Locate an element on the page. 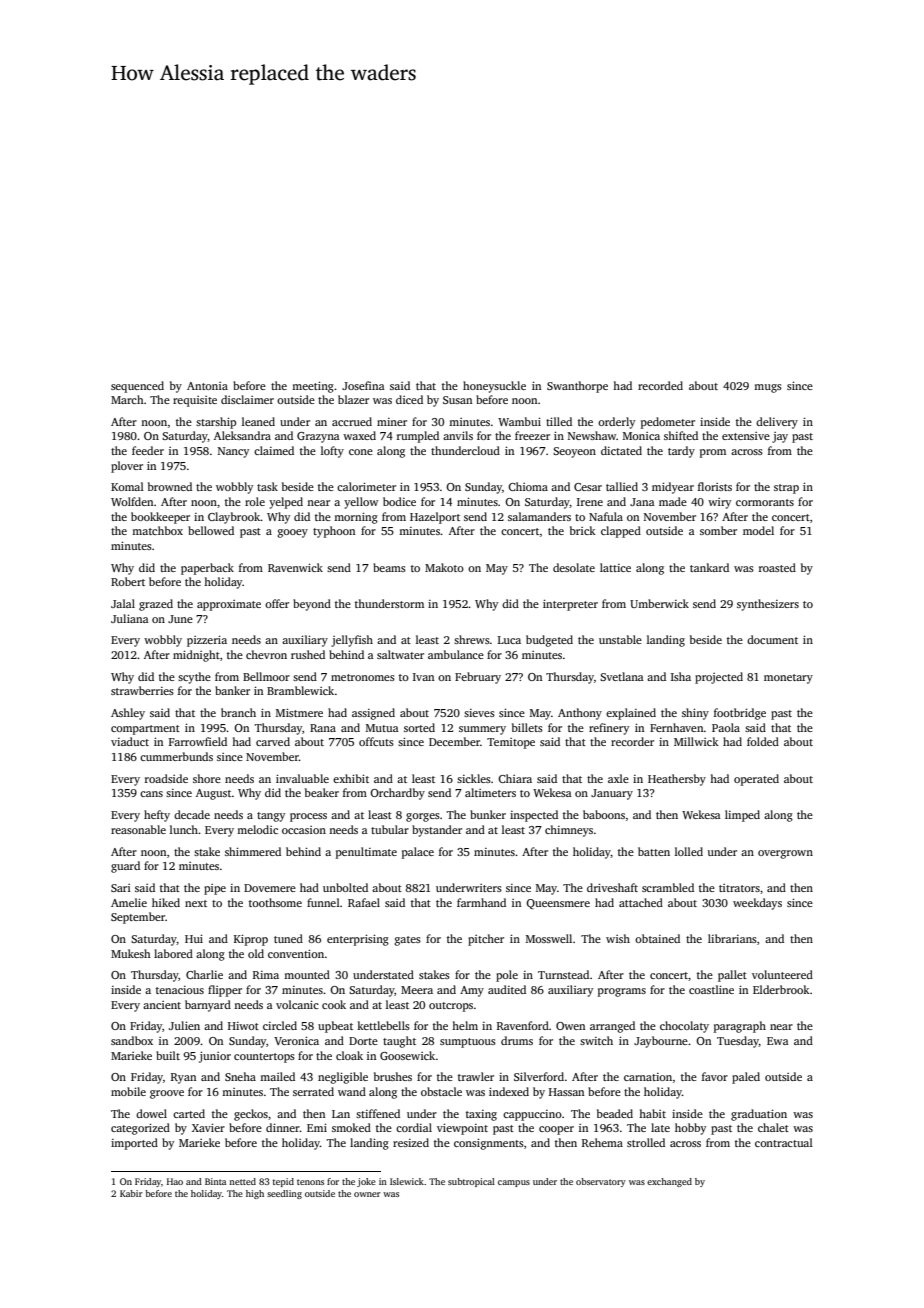  interpreter is located at coordinates (570, 605).
